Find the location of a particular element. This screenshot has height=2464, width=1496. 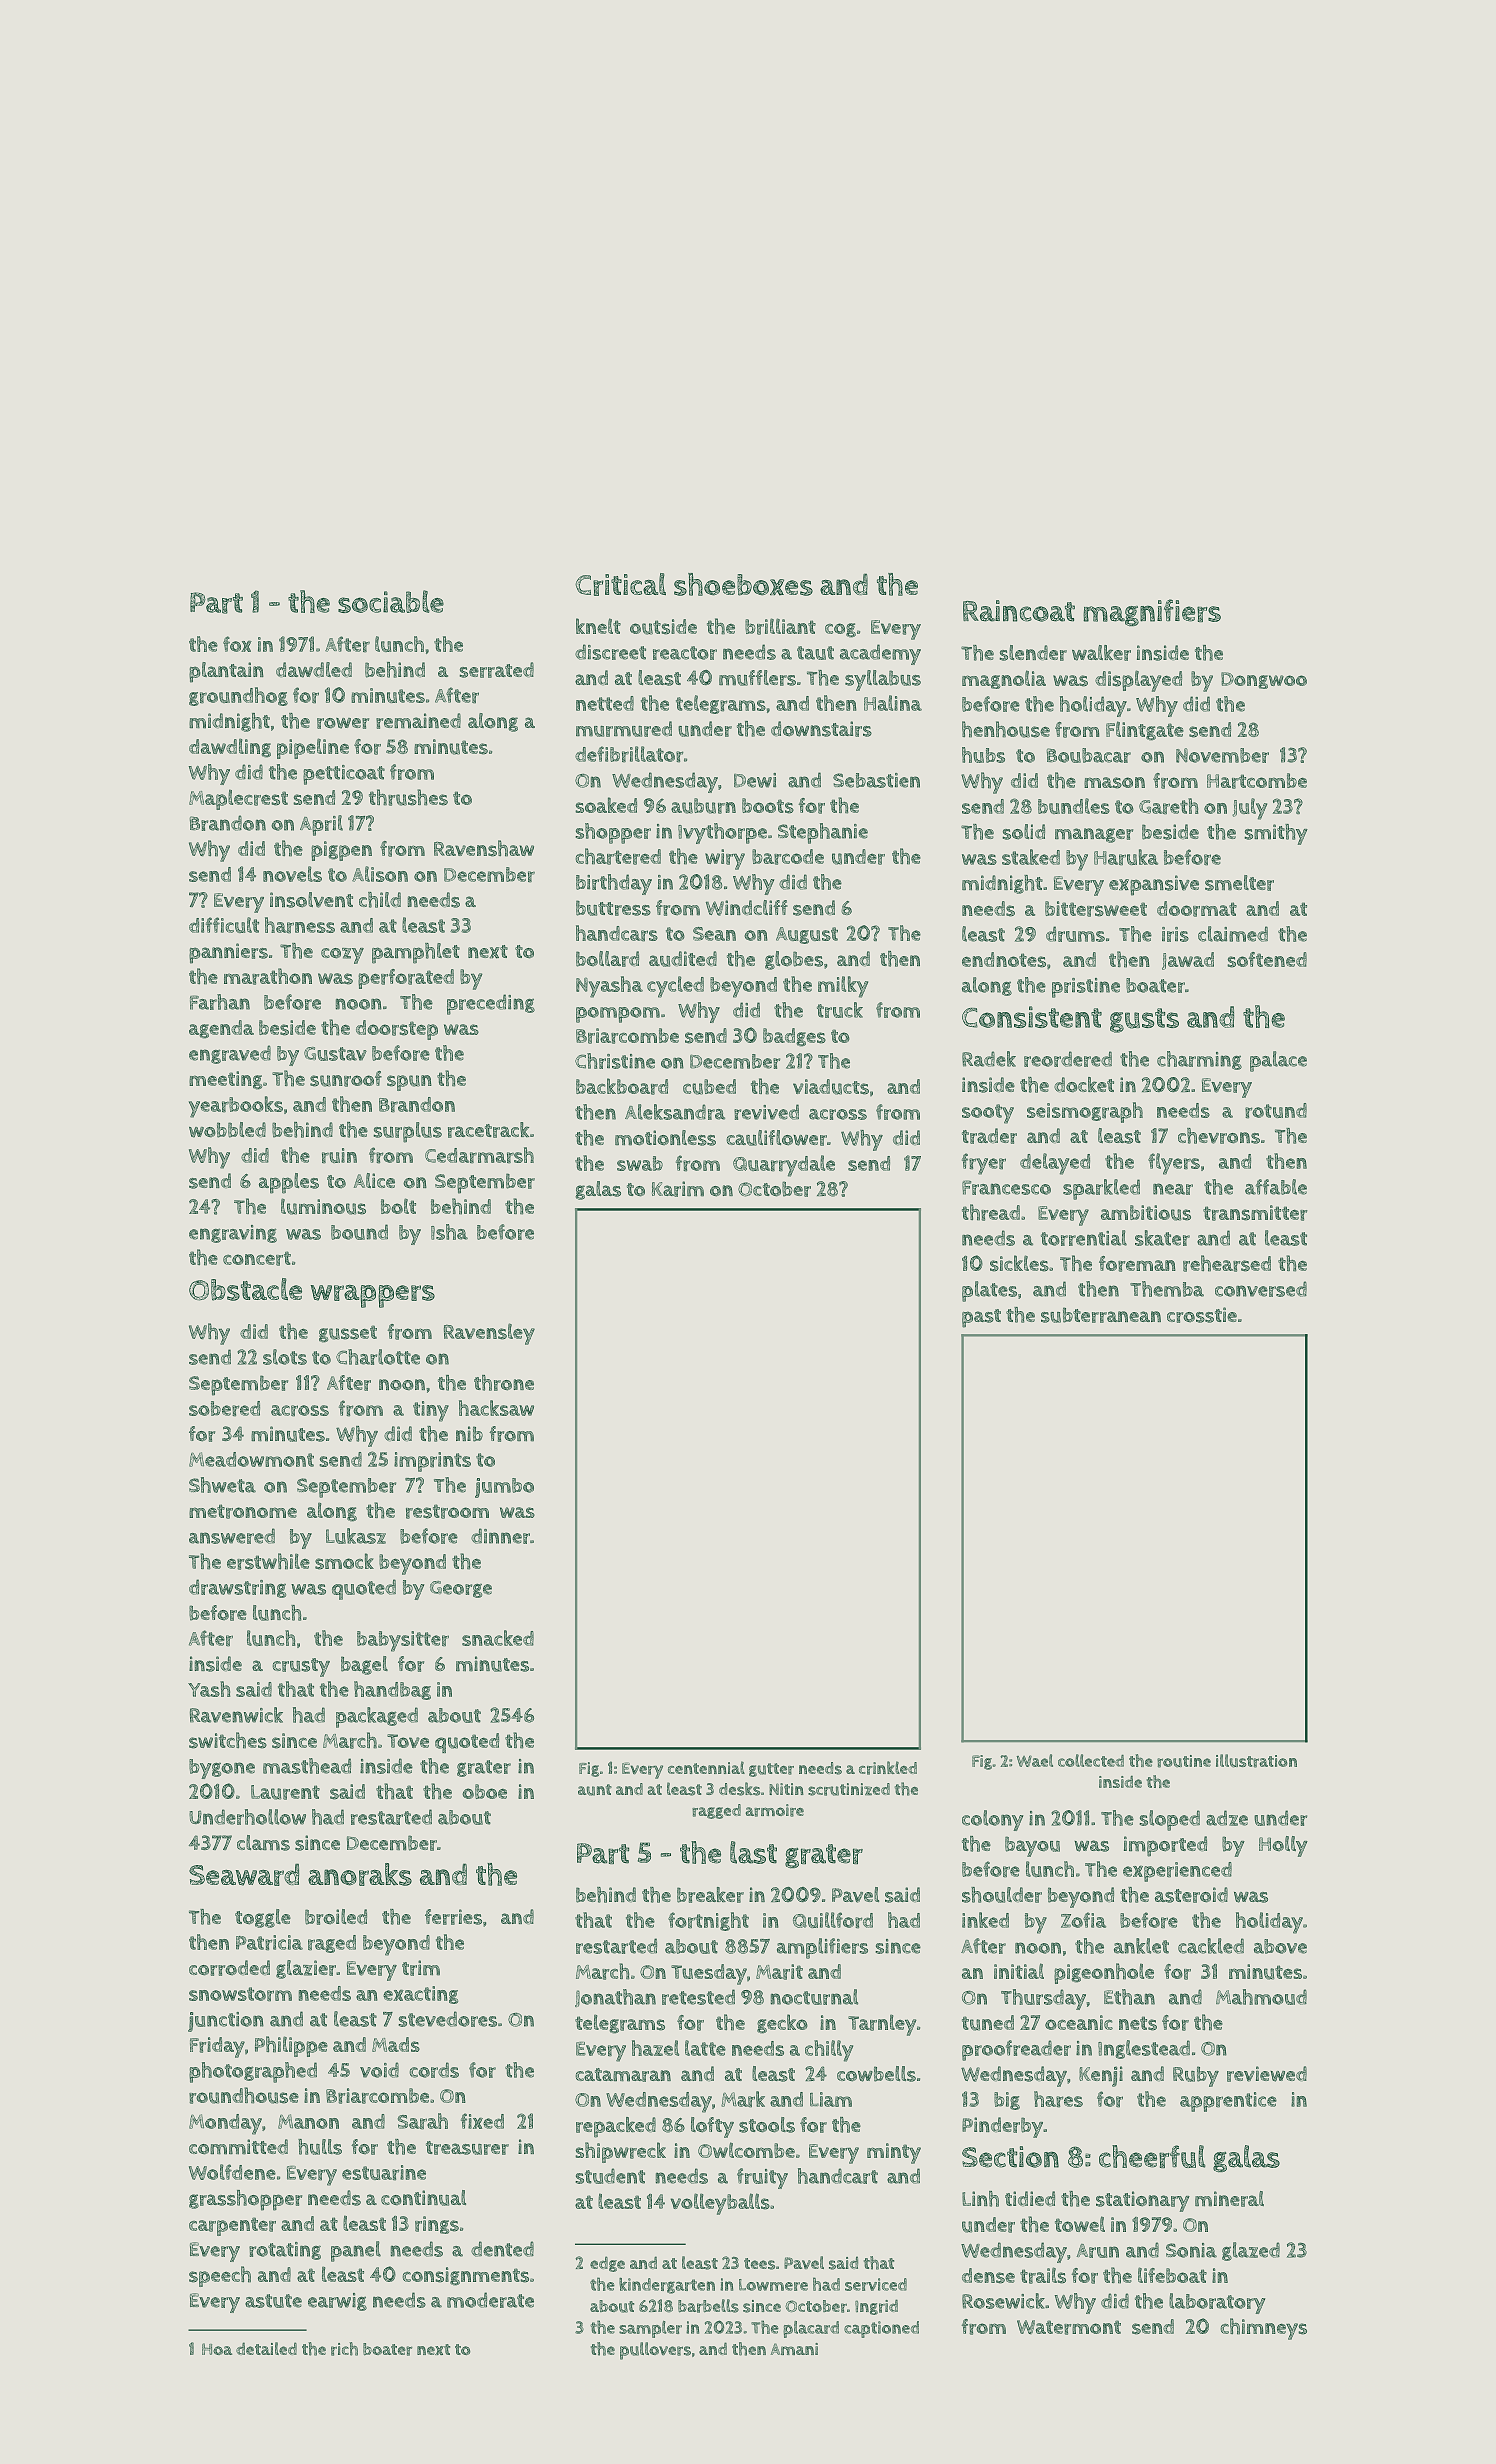

Patricia is located at coordinates (269, 1943).
